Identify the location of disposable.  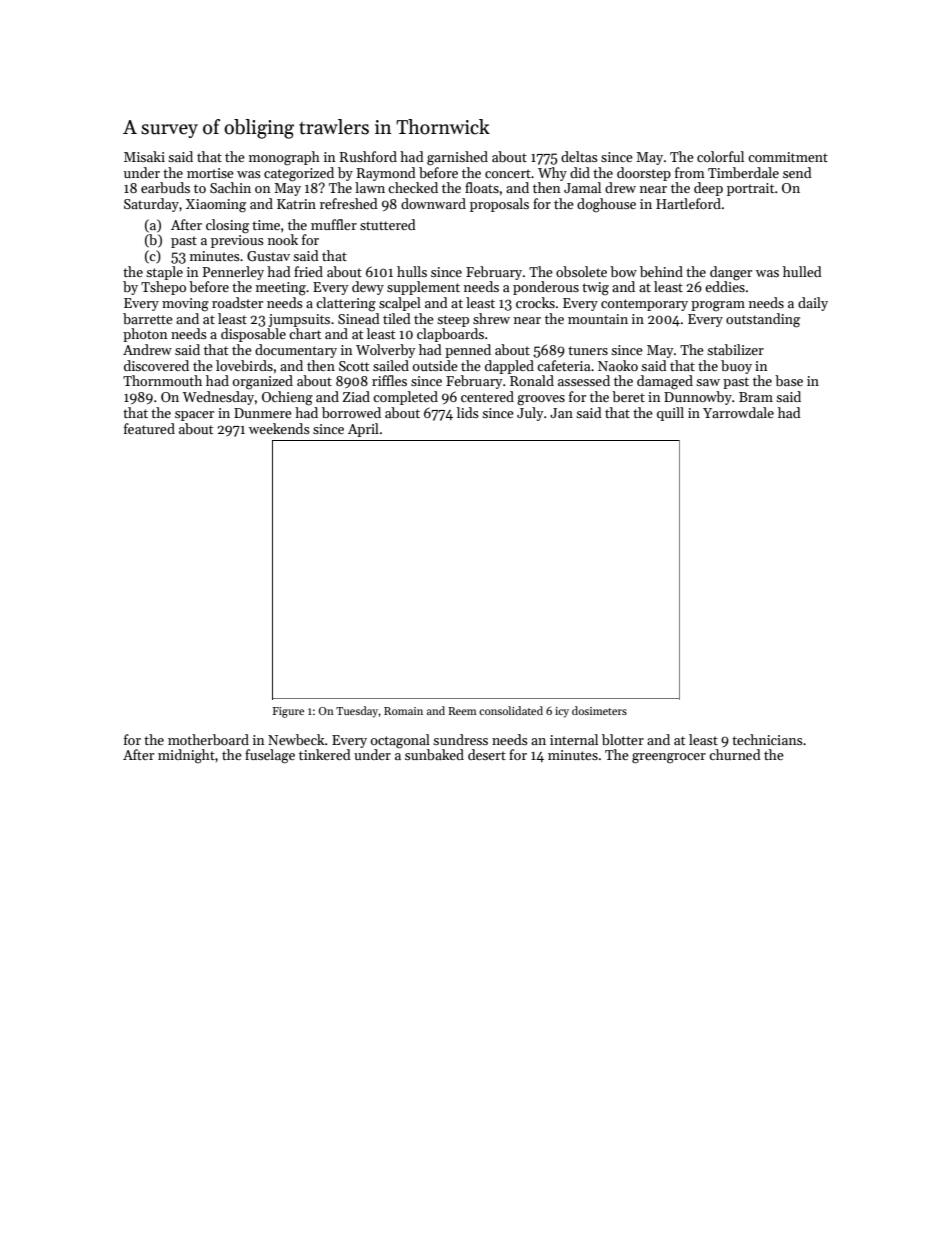
(253, 335).
